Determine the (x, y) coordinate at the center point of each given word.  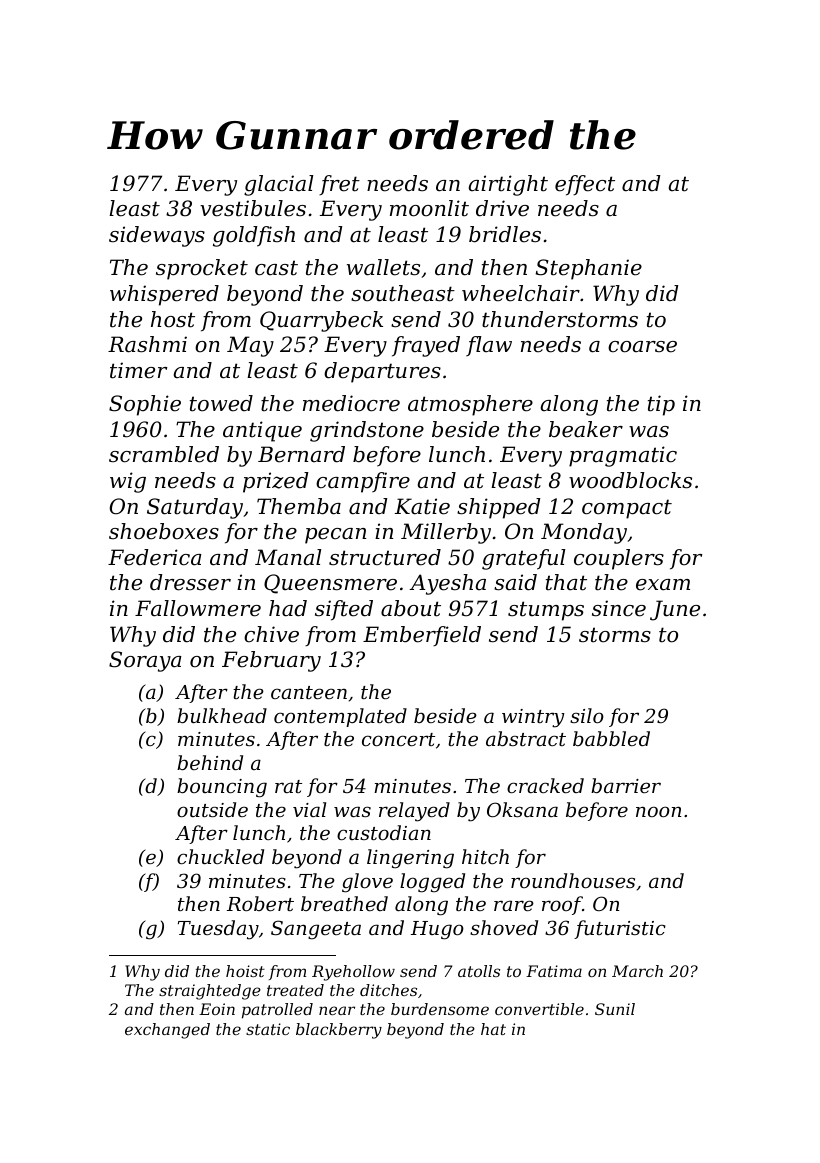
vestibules (253, 208)
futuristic (620, 929)
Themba (299, 506)
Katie (422, 506)
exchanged (167, 1031)
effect (585, 185)
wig (128, 482)
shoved (504, 927)
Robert (260, 903)
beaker (586, 429)
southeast (403, 293)
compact (627, 509)
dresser (190, 582)
